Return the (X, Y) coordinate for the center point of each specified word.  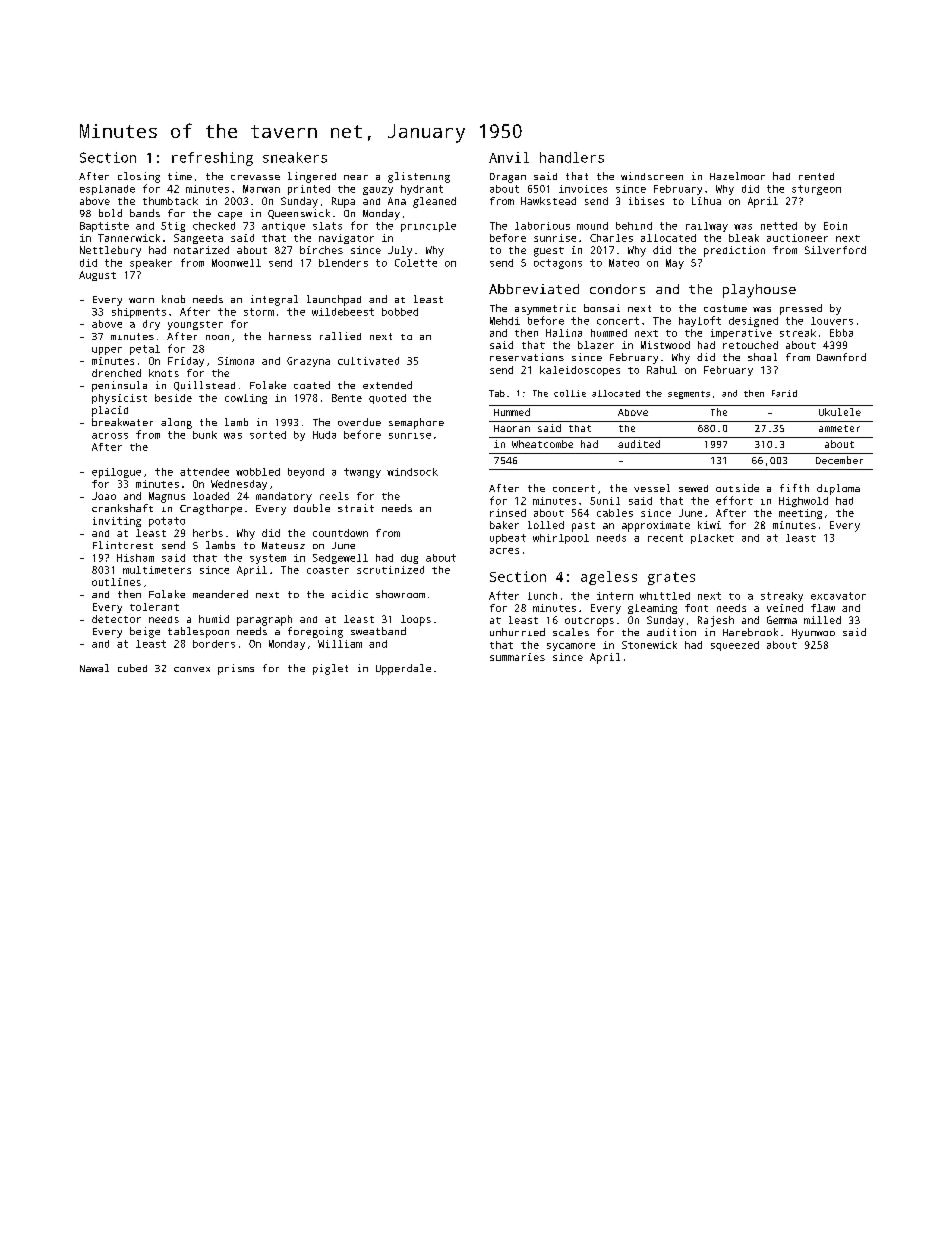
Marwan (261, 189)
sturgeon (816, 190)
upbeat (508, 539)
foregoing (315, 632)
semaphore (416, 423)
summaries (517, 657)
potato (167, 522)
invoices (583, 189)
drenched (116, 373)
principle (428, 227)
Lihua (706, 201)
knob (173, 299)
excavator (838, 596)
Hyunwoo (813, 634)
